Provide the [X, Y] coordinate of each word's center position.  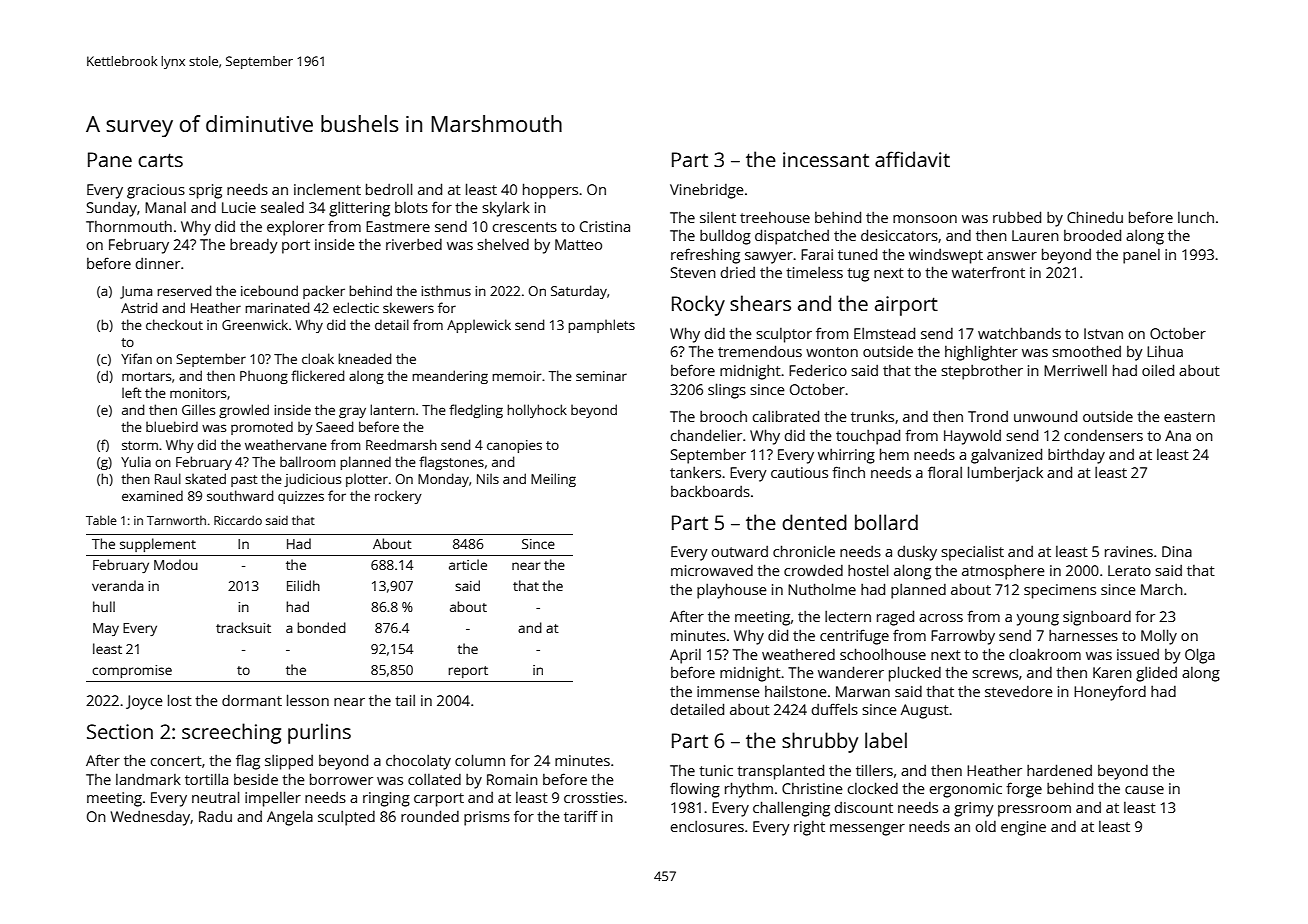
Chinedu [1095, 217]
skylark [506, 209]
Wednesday [150, 818]
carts [160, 160]
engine [1023, 828]
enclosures [707, 826]
